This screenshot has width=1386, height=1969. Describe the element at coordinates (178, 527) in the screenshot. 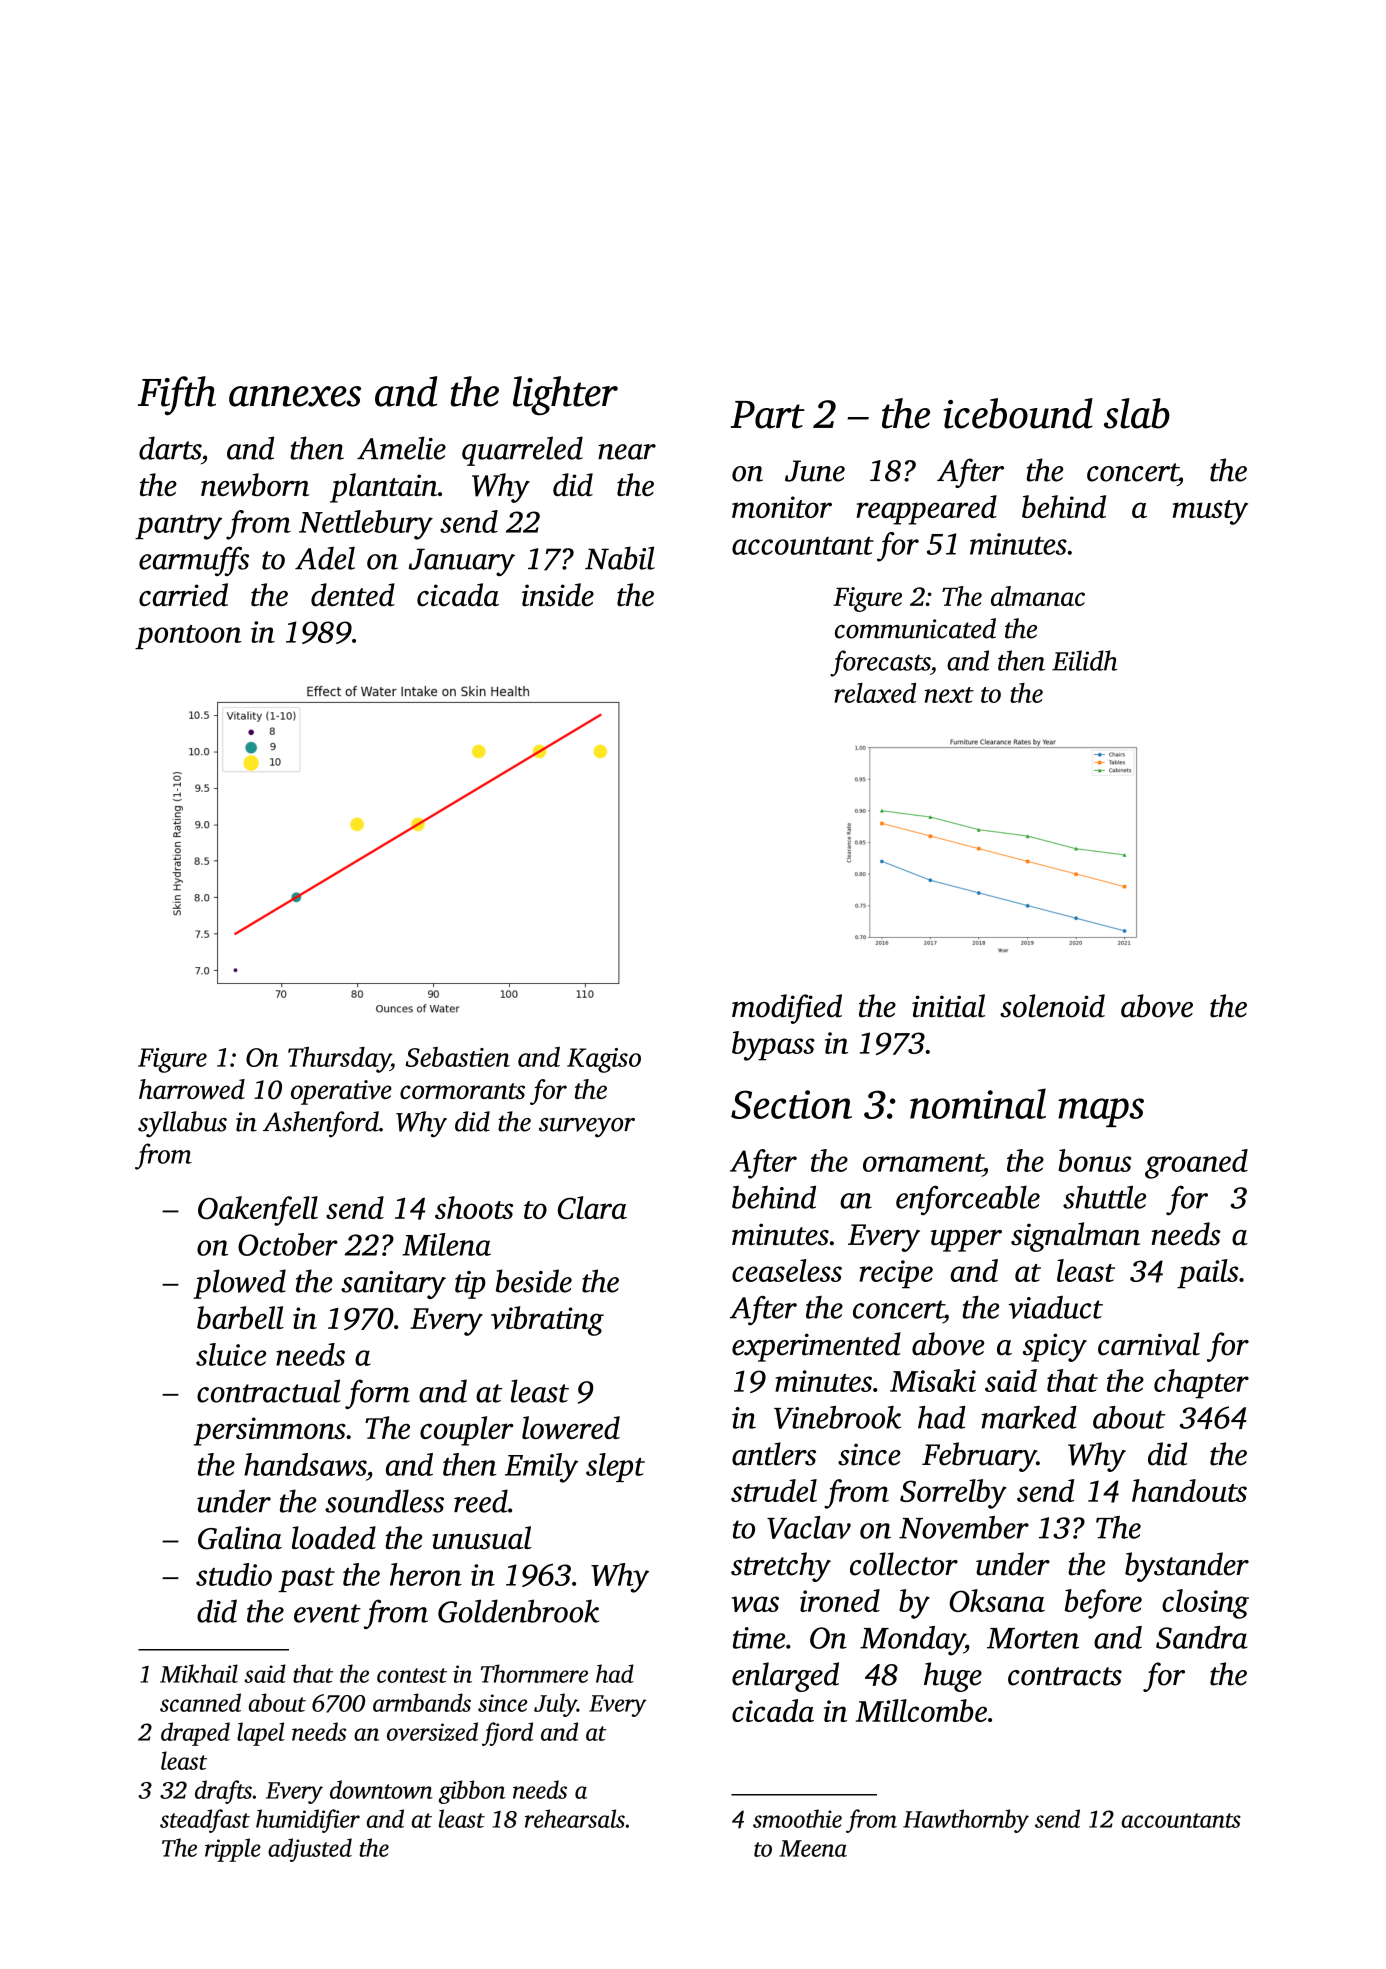

I see `pantry` at that location.
